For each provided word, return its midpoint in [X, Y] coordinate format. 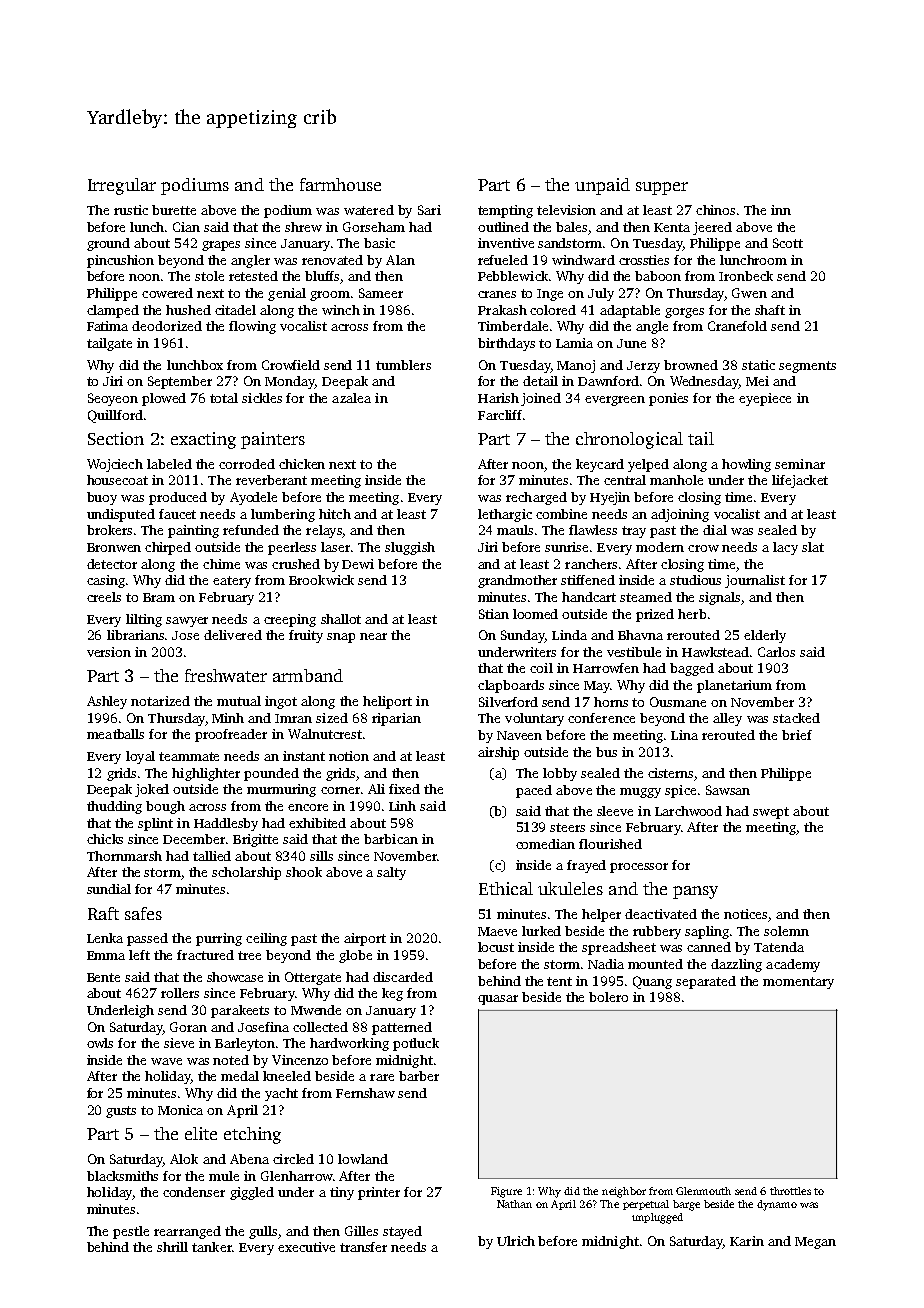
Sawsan [728, 790]
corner [340, 790]
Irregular [122, 186]
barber [419, 1076]
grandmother [517, 581]
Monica [180, 1110]
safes [143, 913]
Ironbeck [746, 276]
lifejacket [800, 481]
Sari [429, 210]
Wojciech [115, 465]
